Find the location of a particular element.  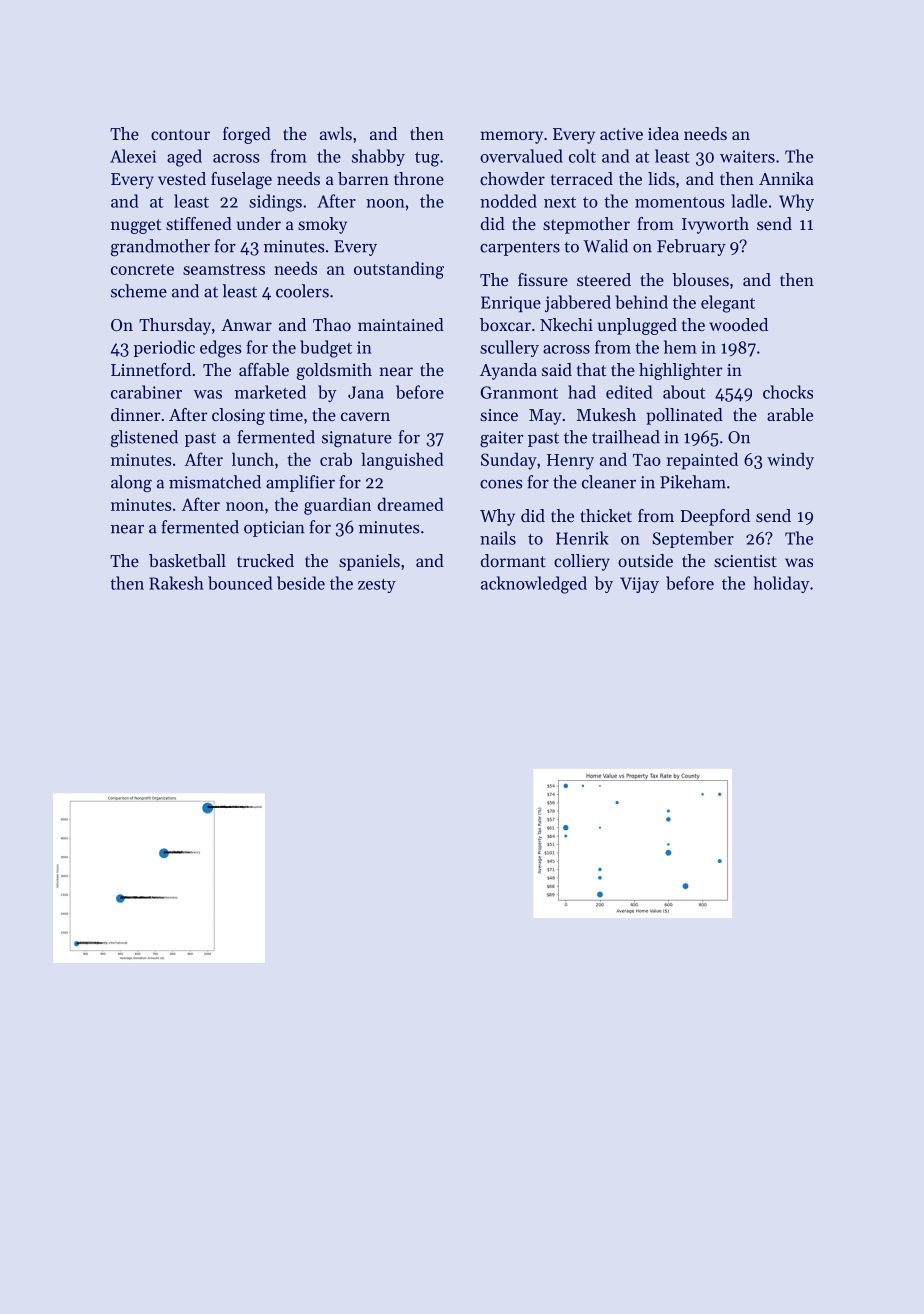

lids is located at coordinates (661, 178).
